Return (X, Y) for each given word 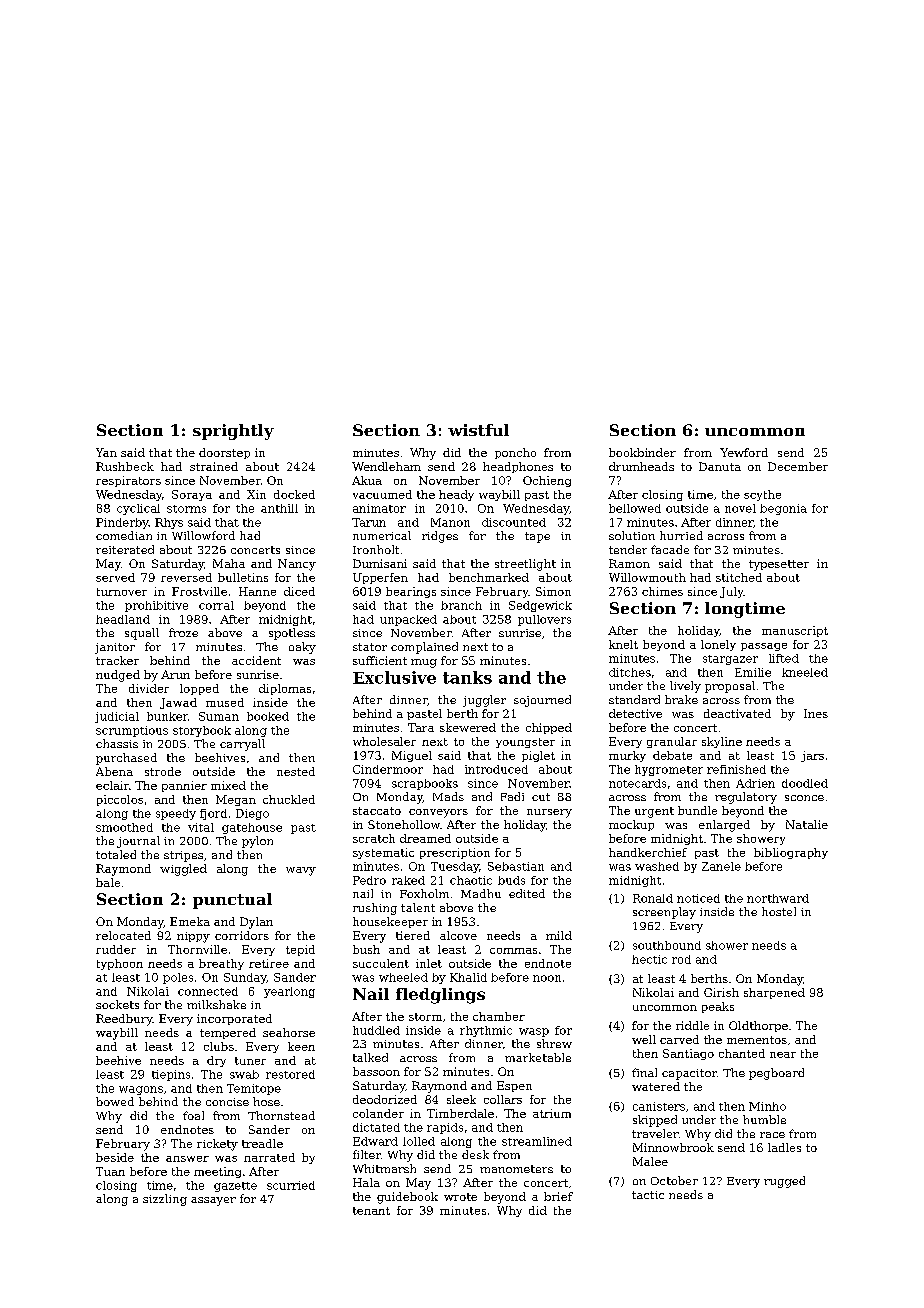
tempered (228, 1033)
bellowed (635, 508)
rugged (784, 1182)
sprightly (233, 432)
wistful (478, 430)
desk (475, 1154)
